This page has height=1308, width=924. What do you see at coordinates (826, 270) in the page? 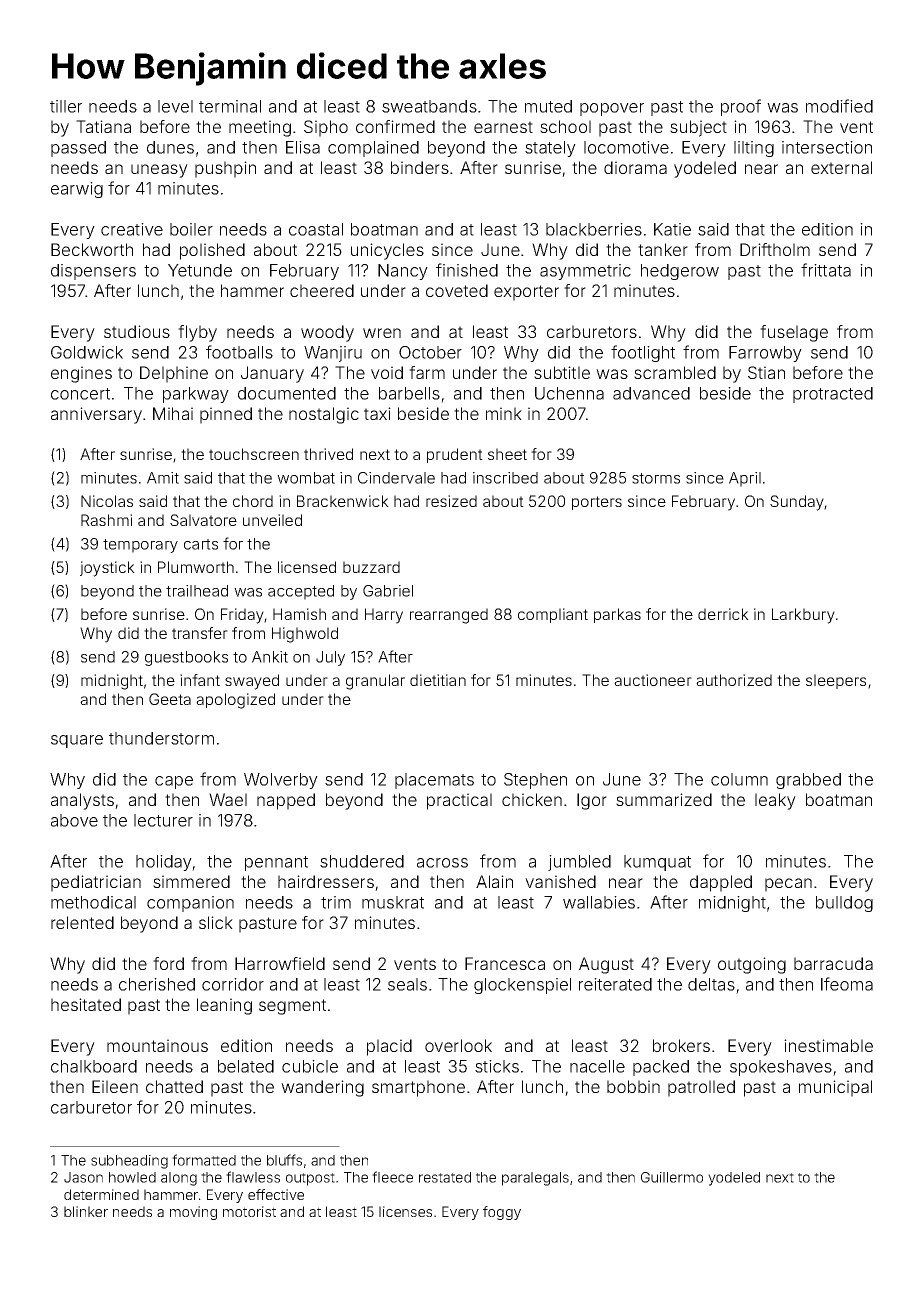
I see `frittata` at bounding box center [826, 270].
